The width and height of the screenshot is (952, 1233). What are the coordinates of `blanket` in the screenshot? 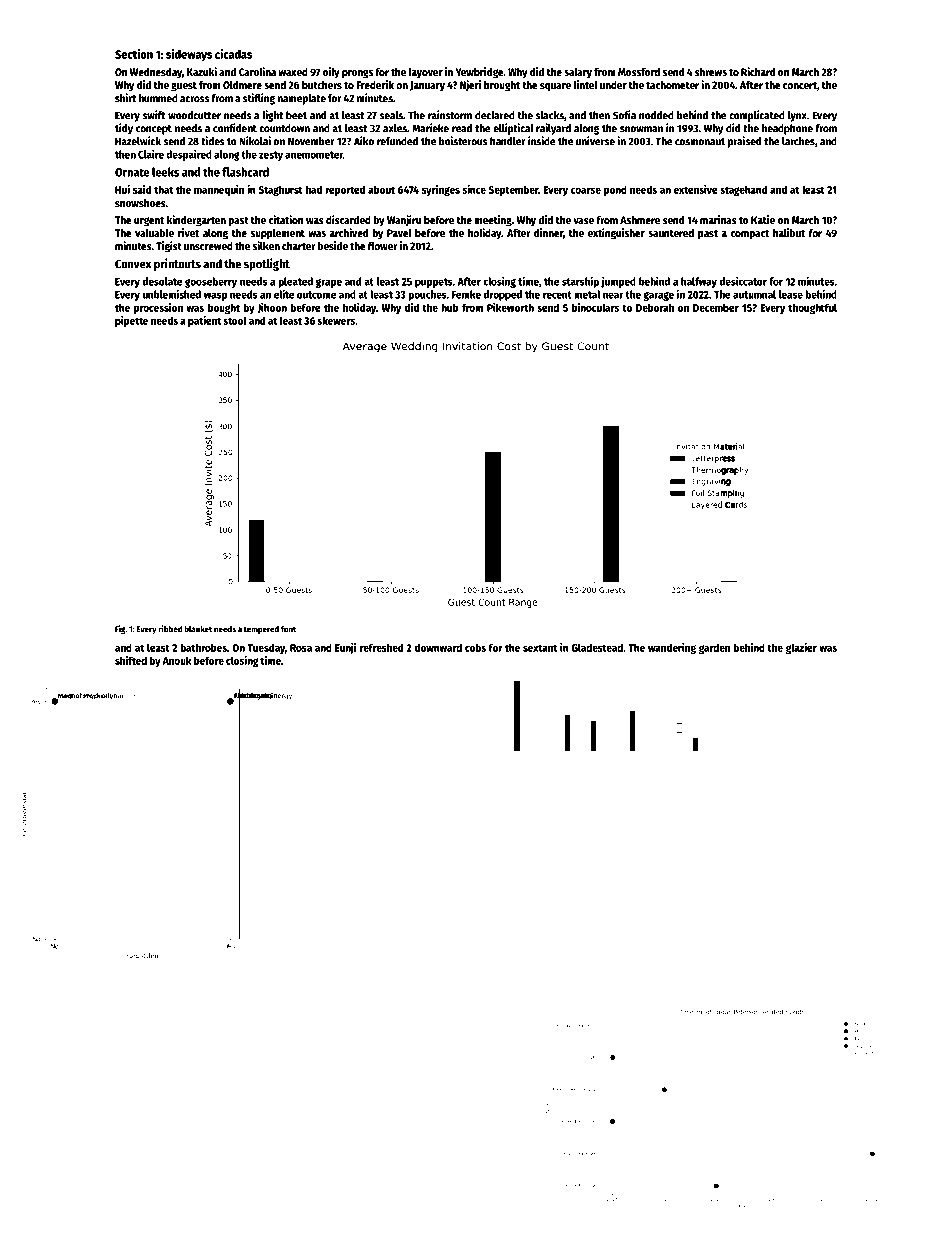 It's located at (198, 629).
